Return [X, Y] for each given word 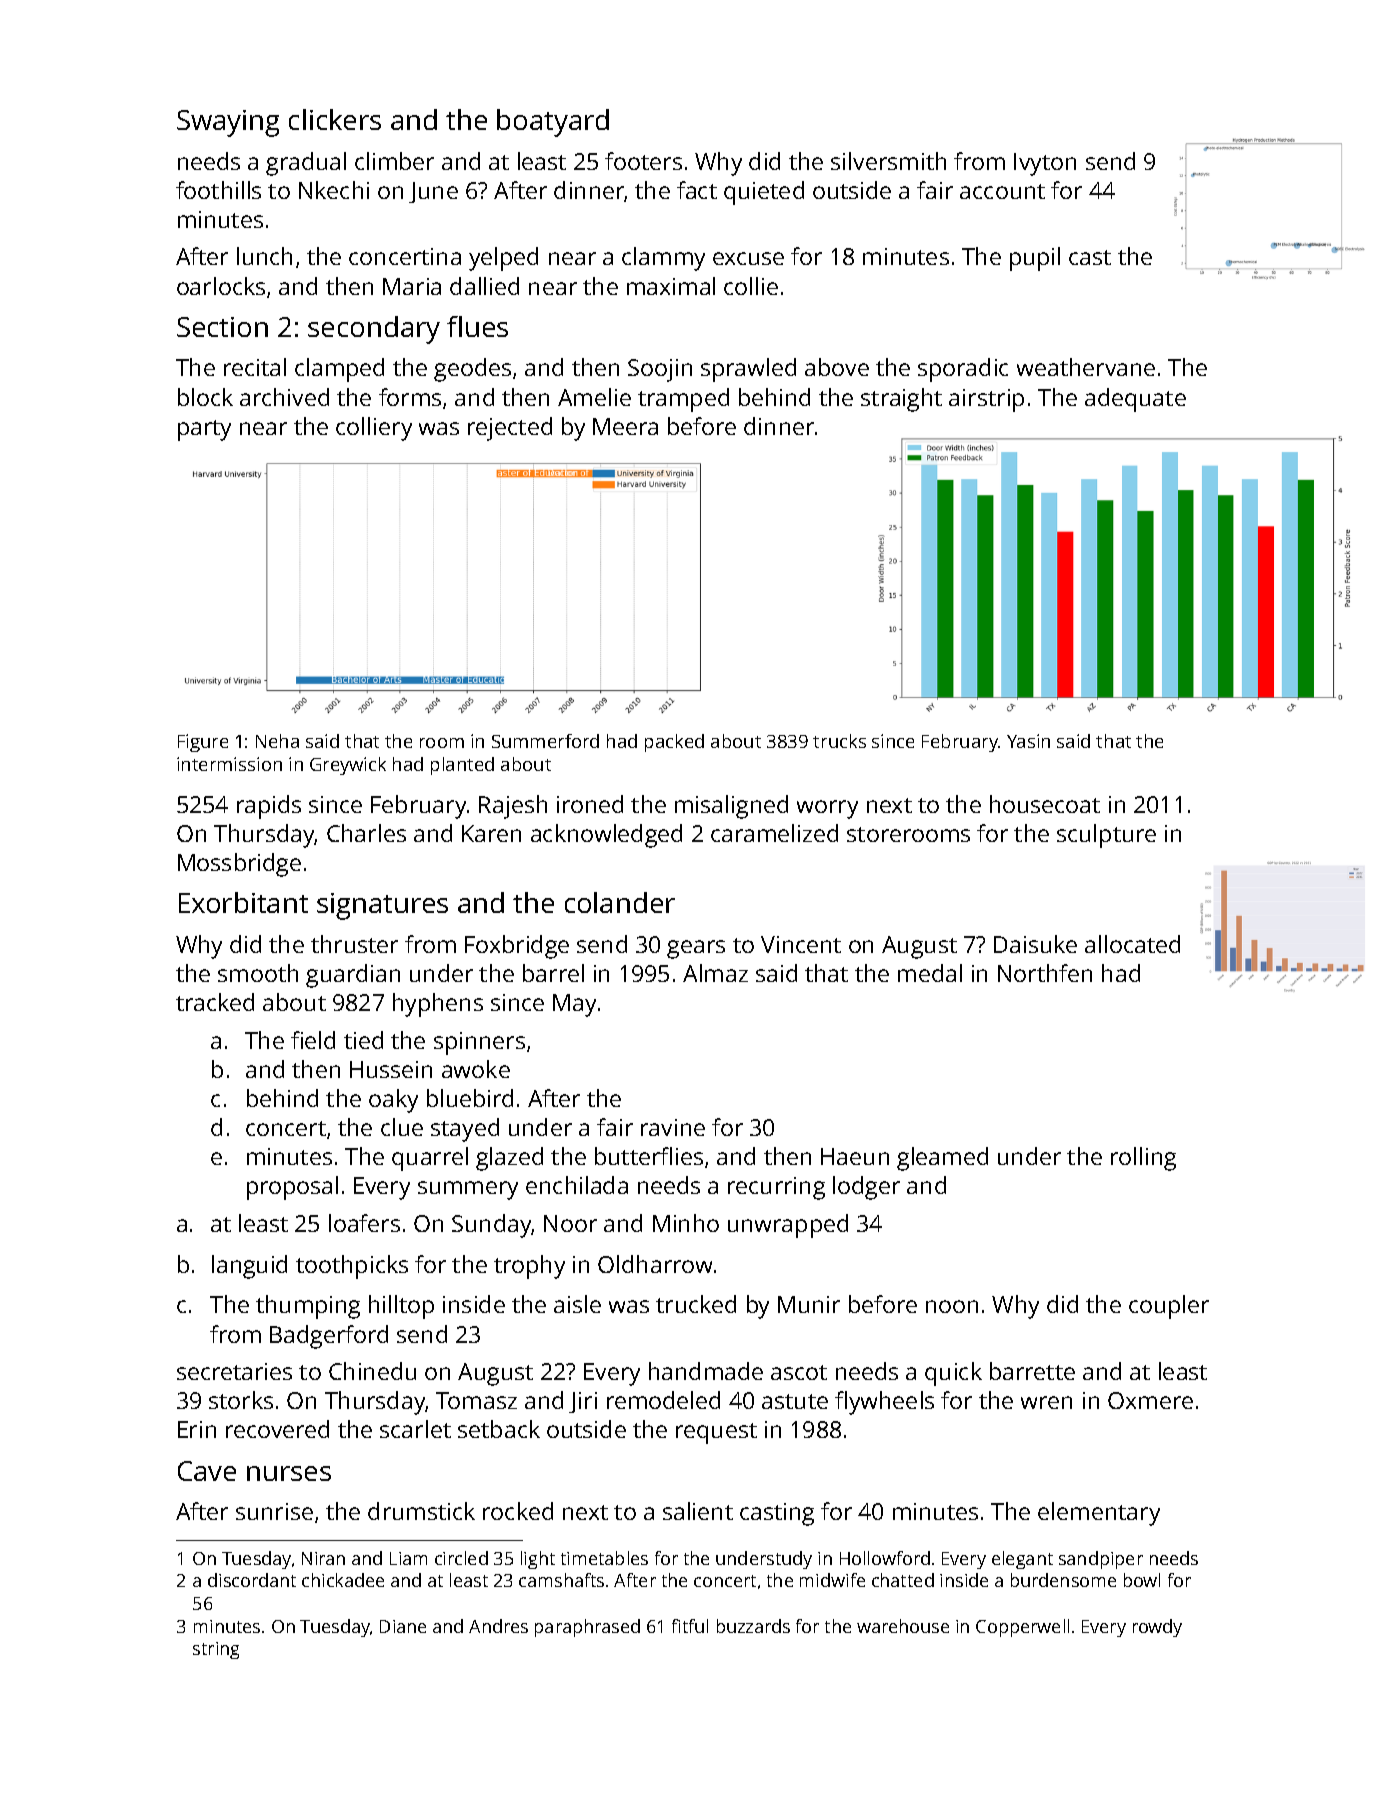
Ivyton [1045, 164]
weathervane [1086, 367]
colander [620, 902]
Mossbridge [239, 865]
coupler [1169, 1307]
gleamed [942, 1159]
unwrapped [788, 1226]
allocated [1132, 944]
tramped [683, 400]
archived [284, 397]
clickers [335, 119]
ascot [799, 1372]
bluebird [470, 1098]
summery [468, 1190]
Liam [408, 1558]
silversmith [888, 161]
